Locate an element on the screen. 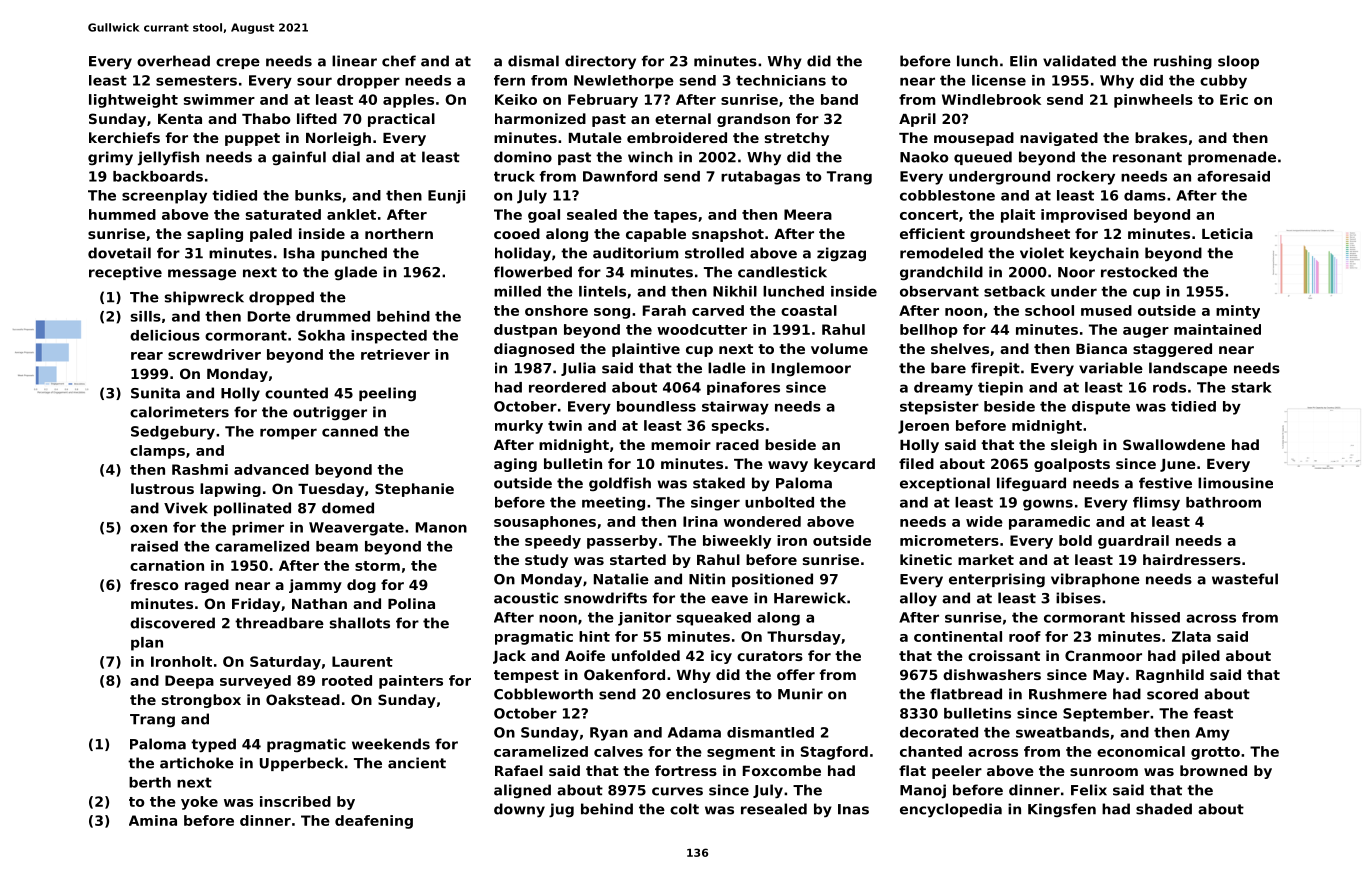  acoustic is located at coordinates (526, 598).
